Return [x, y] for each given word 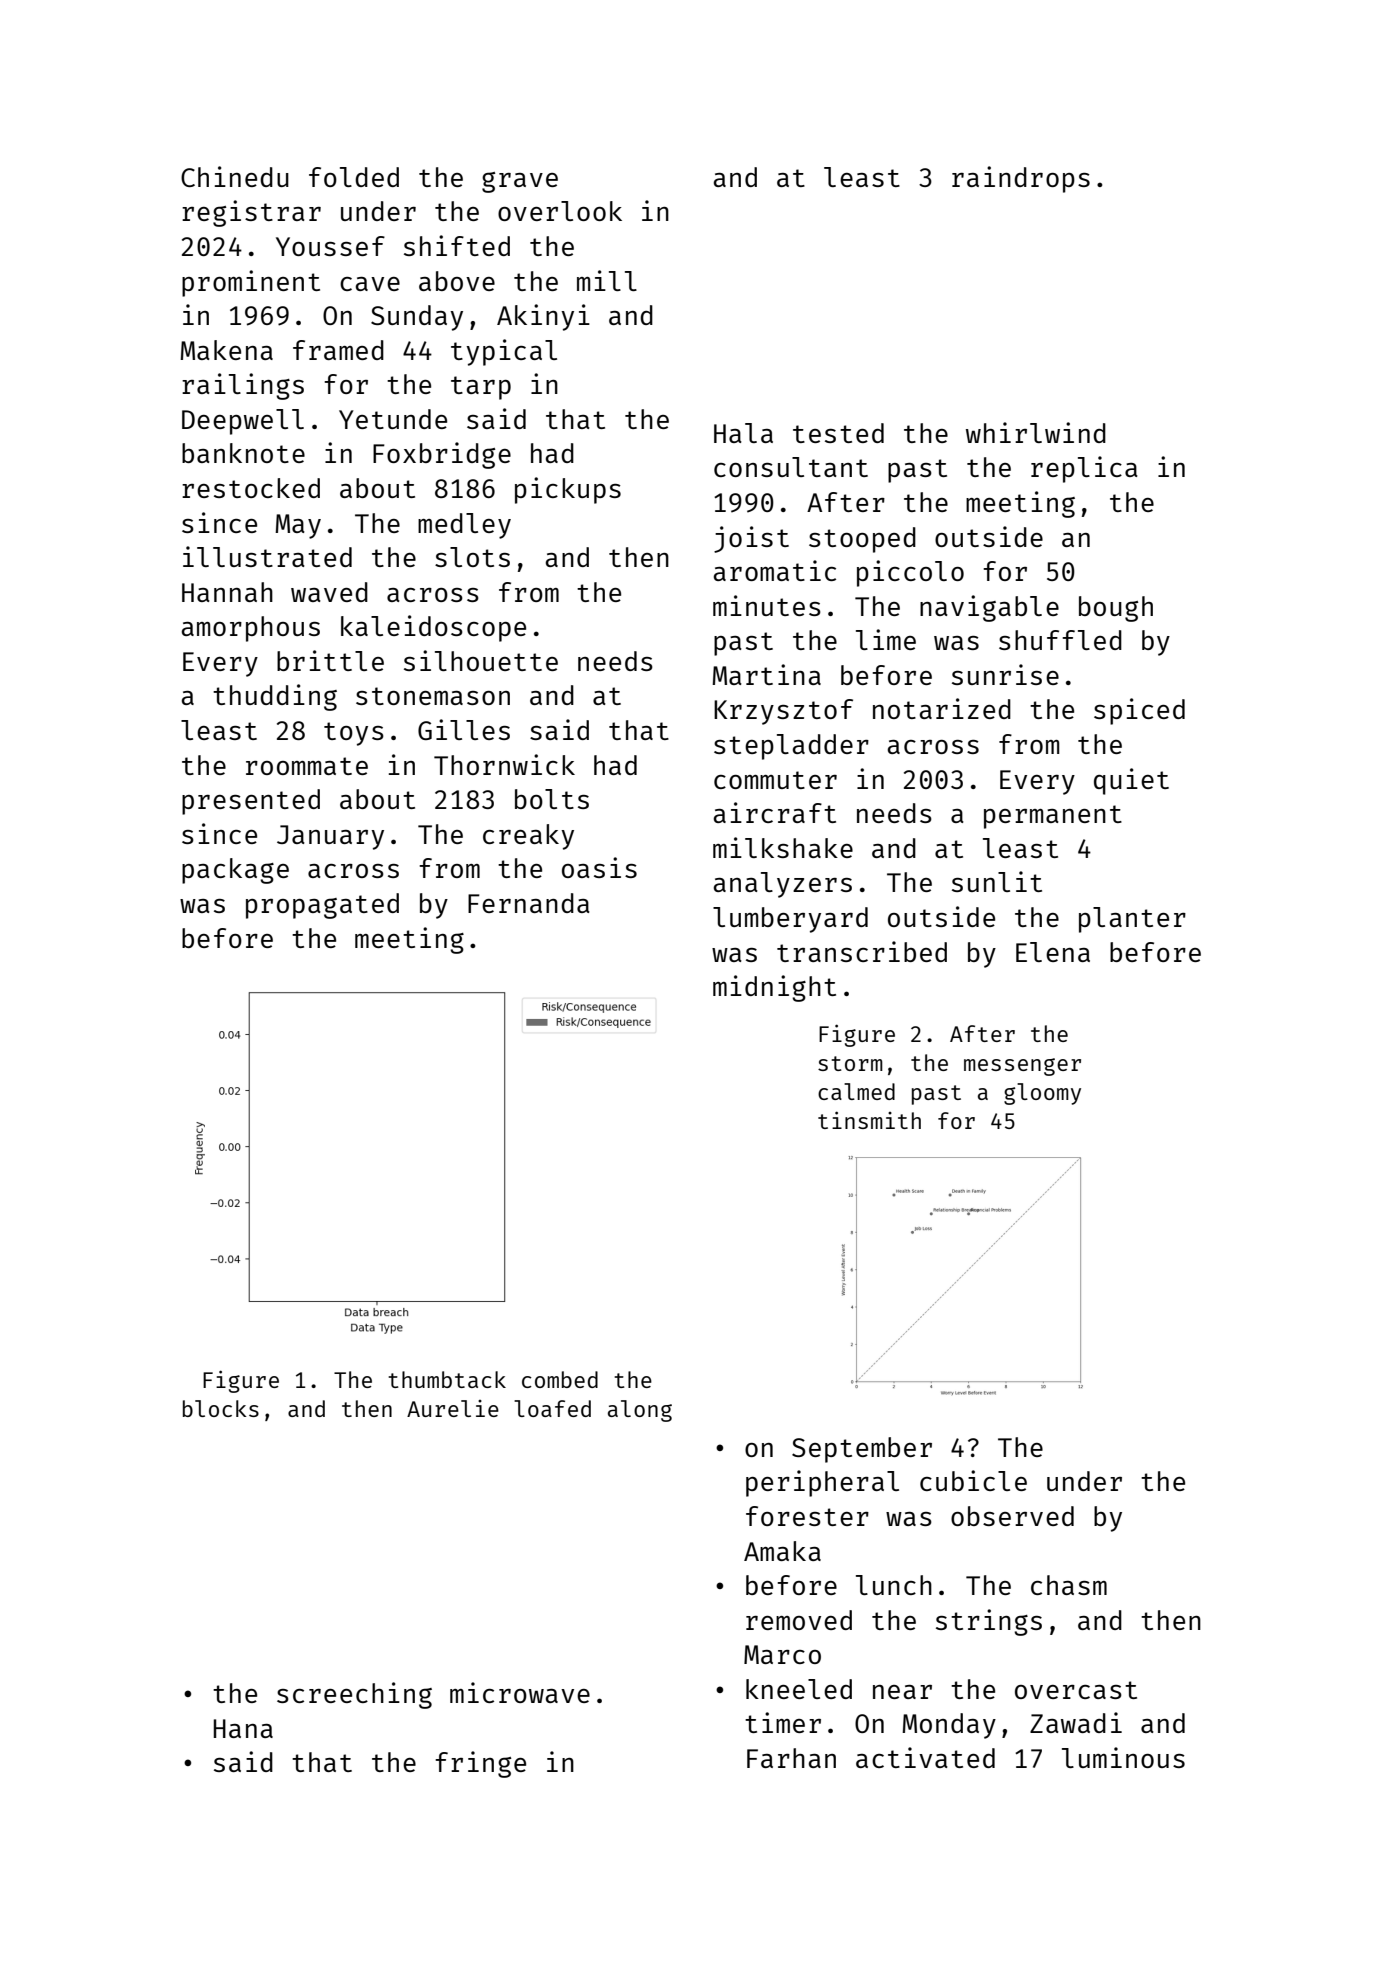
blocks [221, 1408]
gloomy [1042, 1094]
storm [850, 1063]
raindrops [1021, 179]
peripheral [822, 1483]
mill [607, 280]
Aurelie [453, 1408]
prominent [251, 283]
